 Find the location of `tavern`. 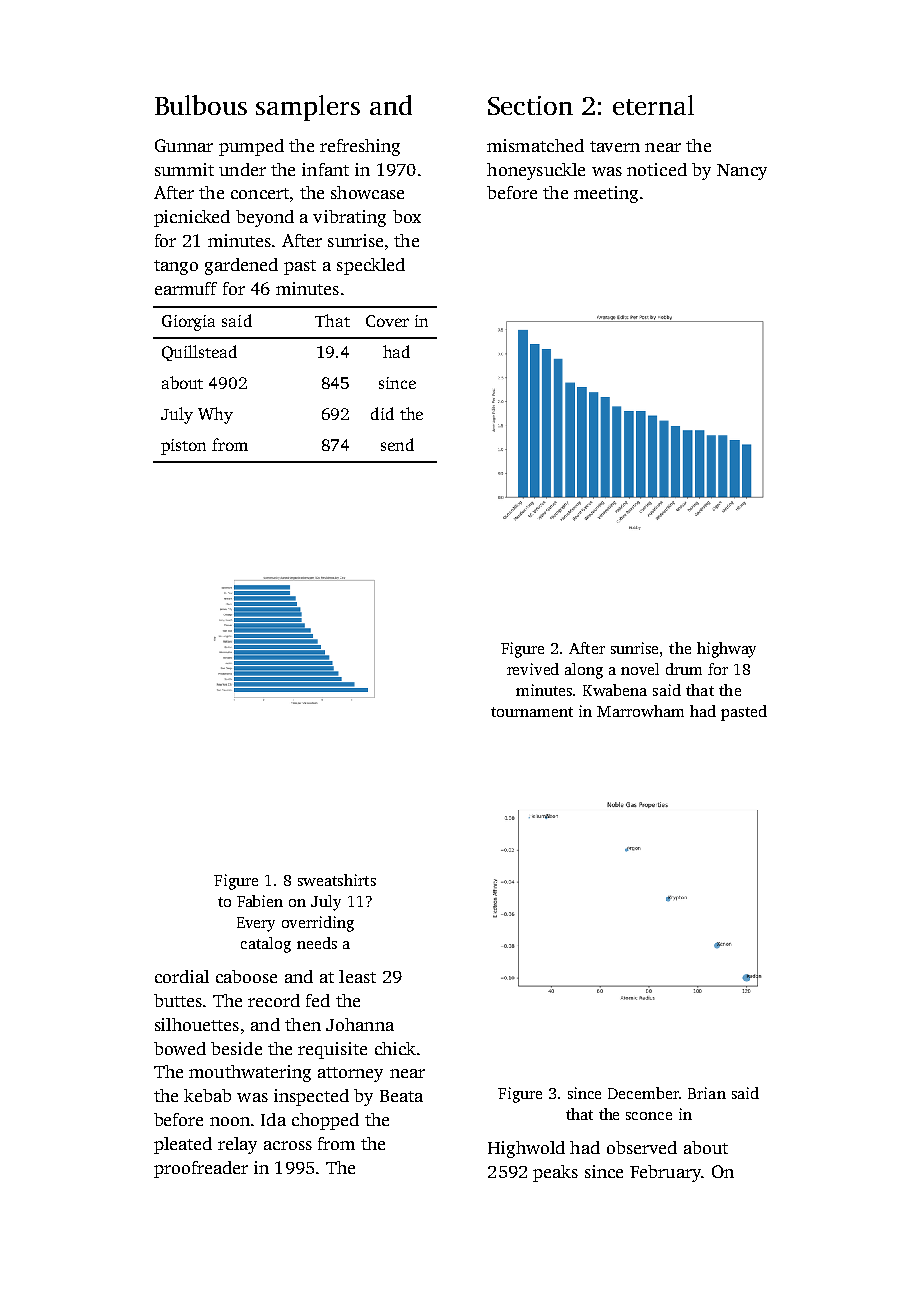

tavern is located at coordinates (615, 146).
